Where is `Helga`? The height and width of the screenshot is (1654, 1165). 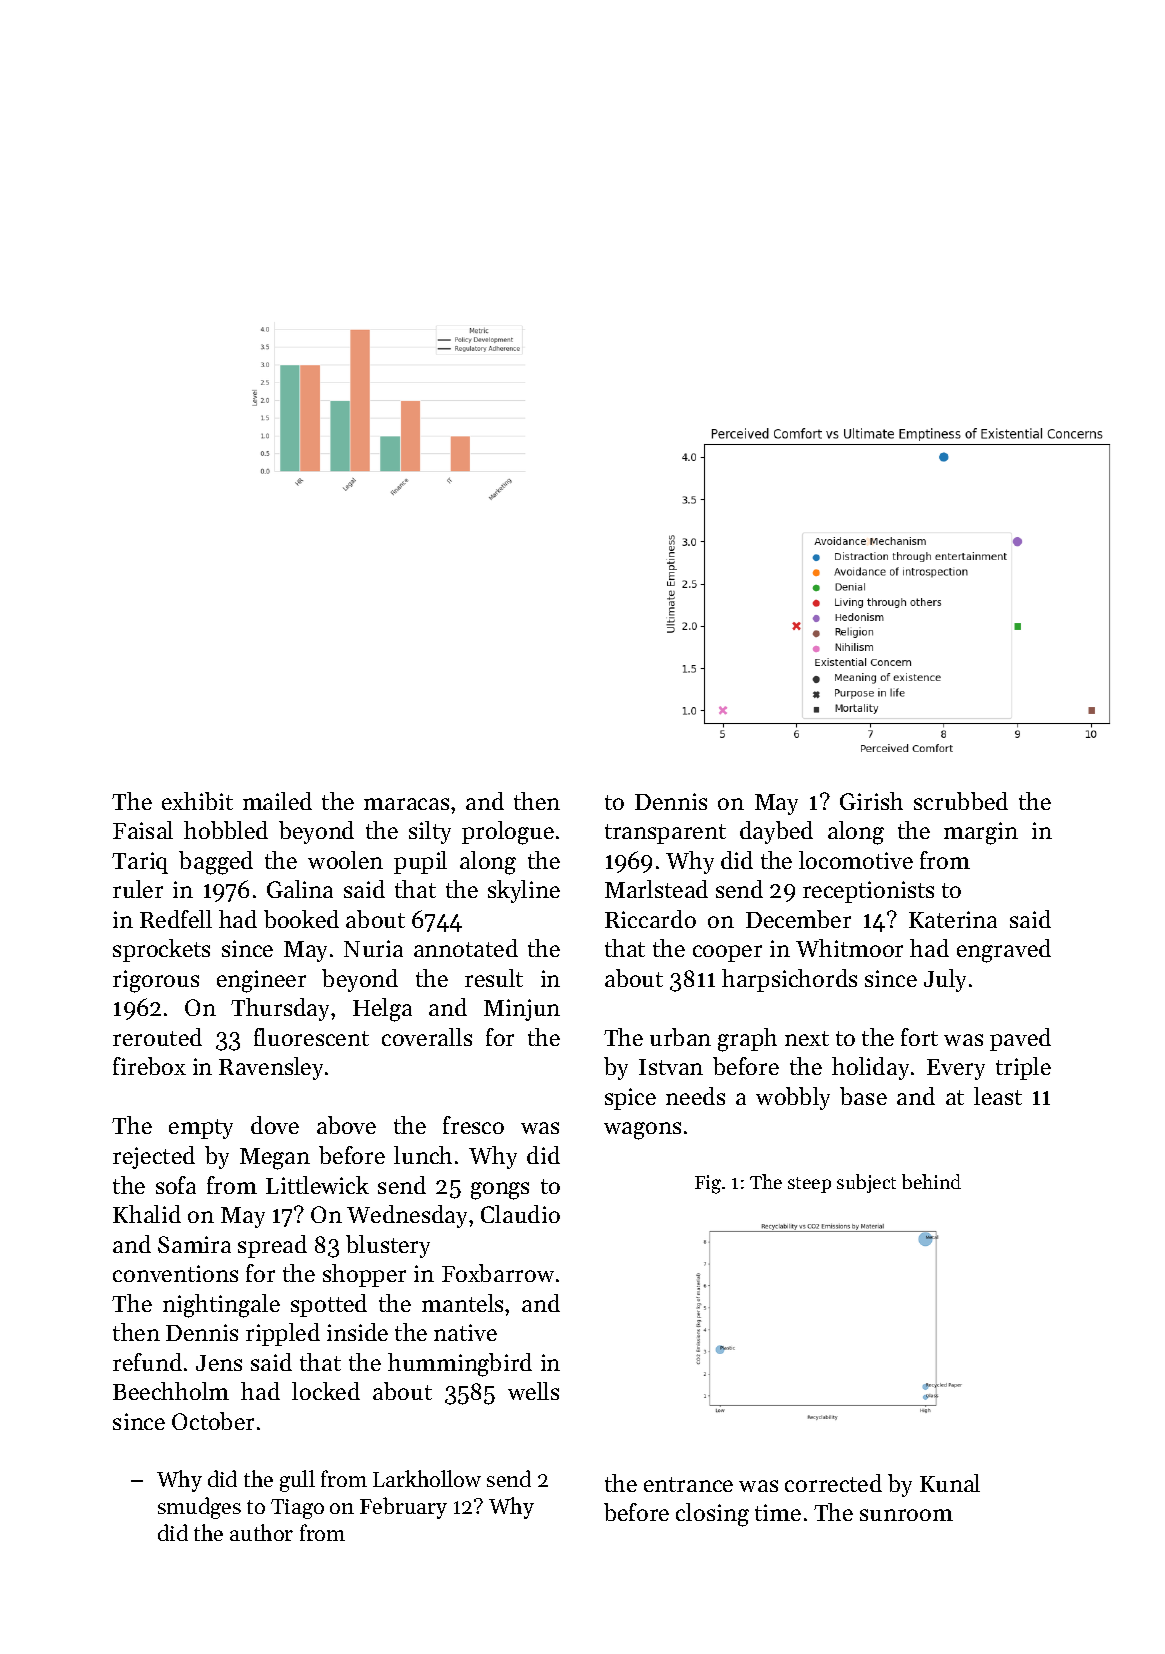 Helga is located at coordinates (382, 1010).
